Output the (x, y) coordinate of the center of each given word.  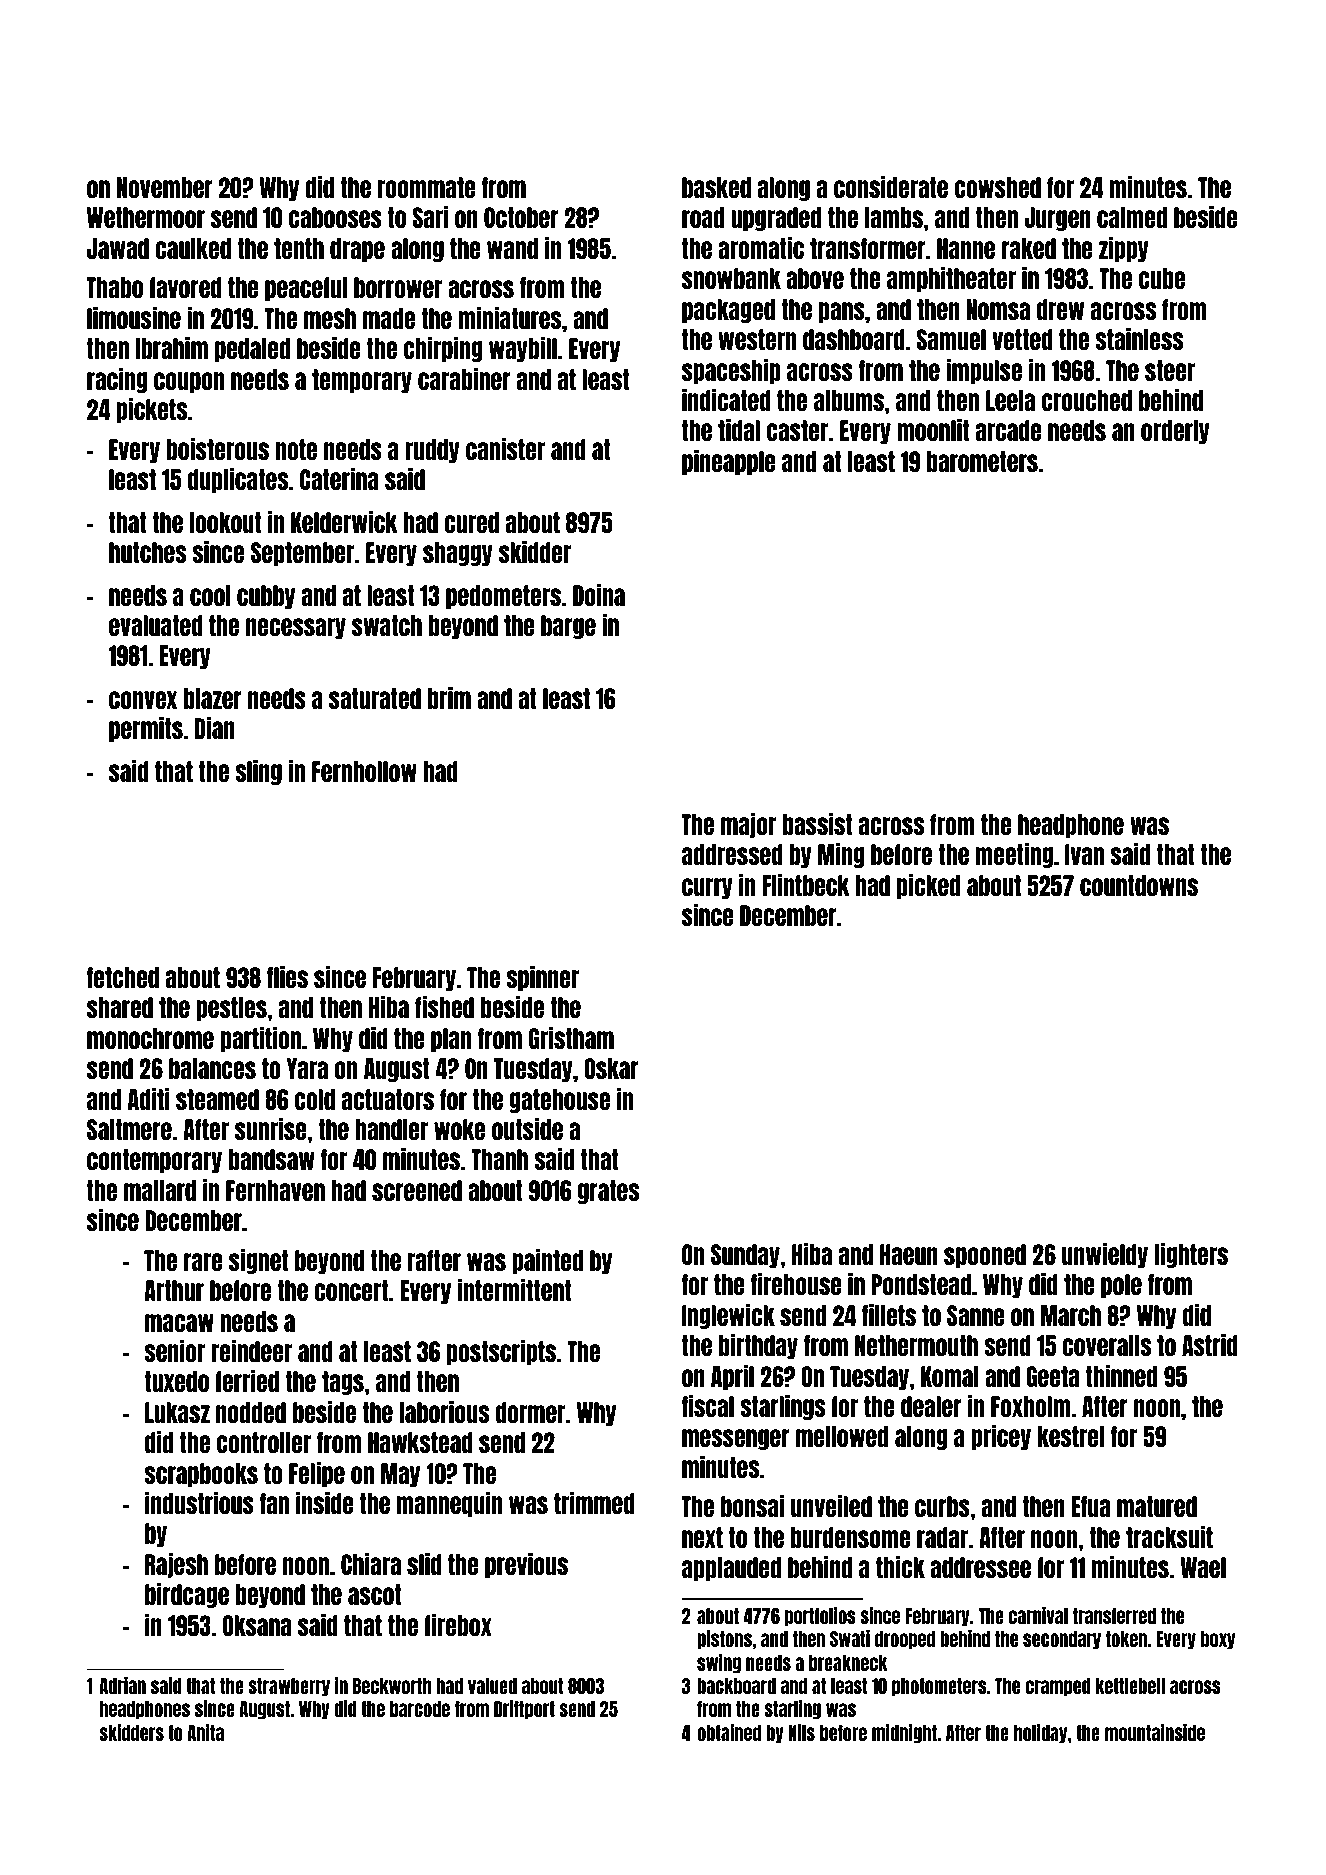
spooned (985, 1256)
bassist (818, 824)
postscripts (501, 1352)
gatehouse (560, 1101)
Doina (599, 595)
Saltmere (129, 1129)
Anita (205, 1732)
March (1071, 1315)
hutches (147, 552)
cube (1162, 278)
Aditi (149, 1099)
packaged (728, 311)
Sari (430, 217)
